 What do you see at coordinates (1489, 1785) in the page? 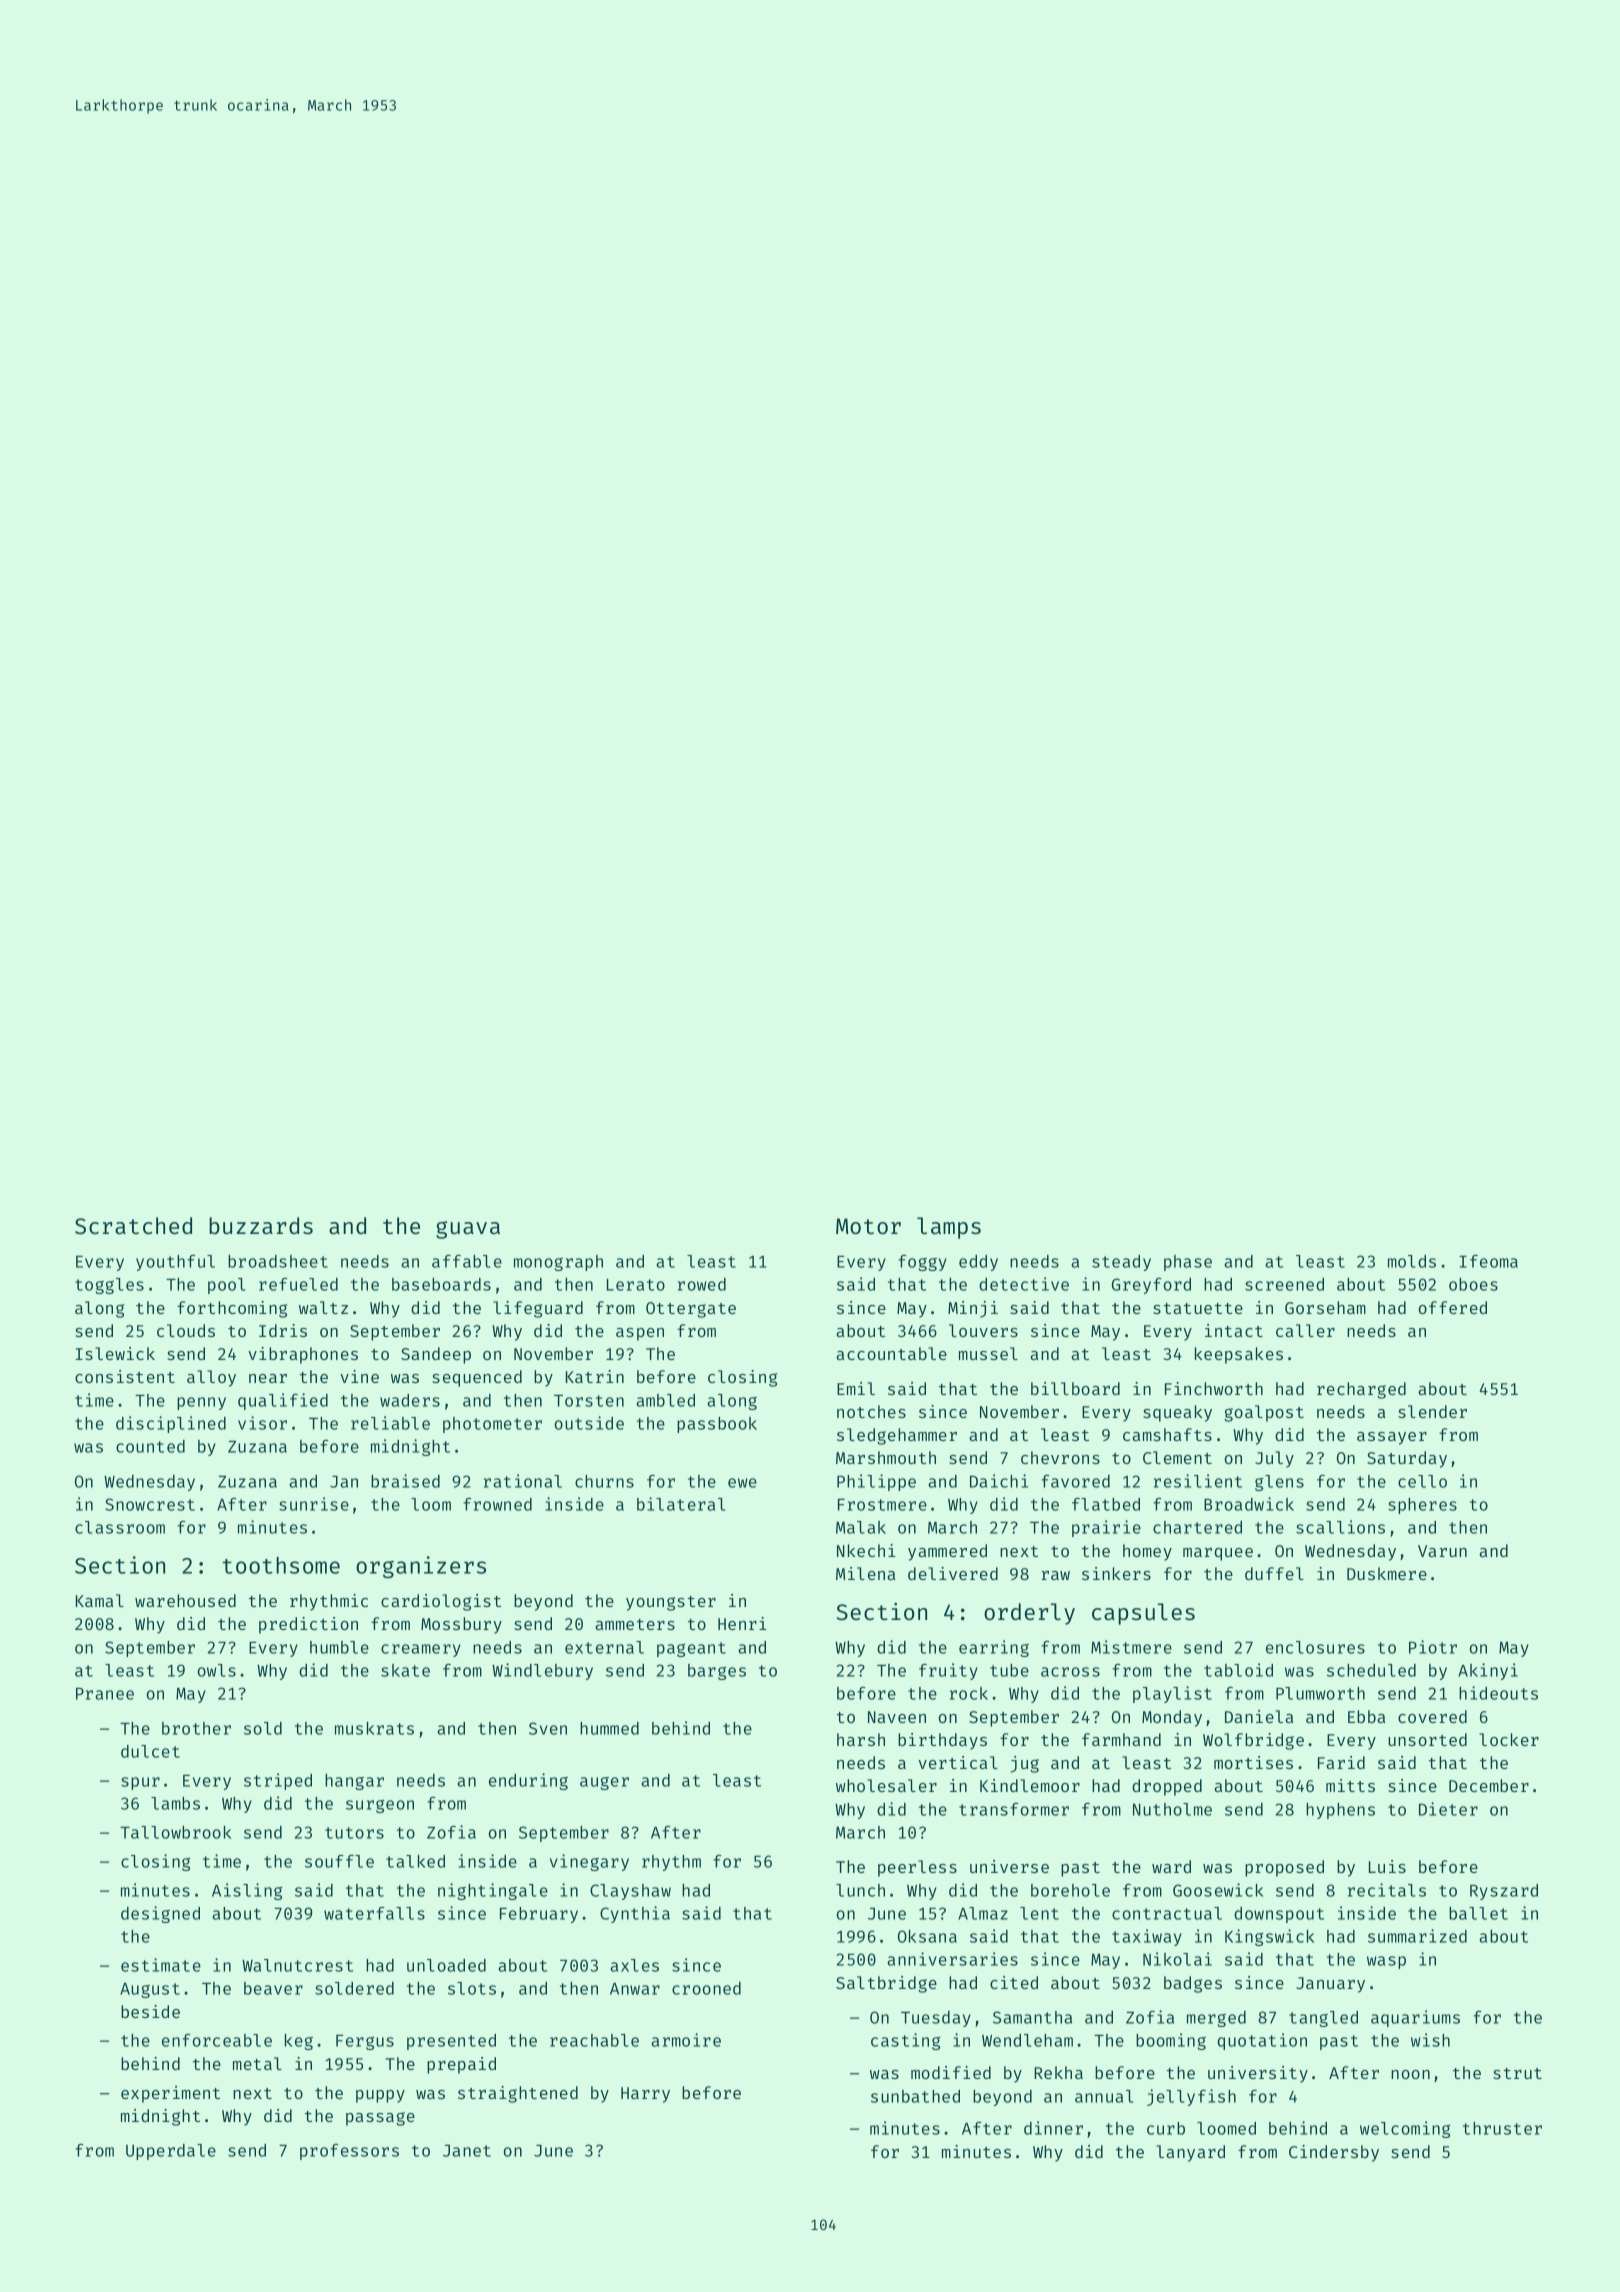
I see `December` at bounding box center [1489, 1785].
